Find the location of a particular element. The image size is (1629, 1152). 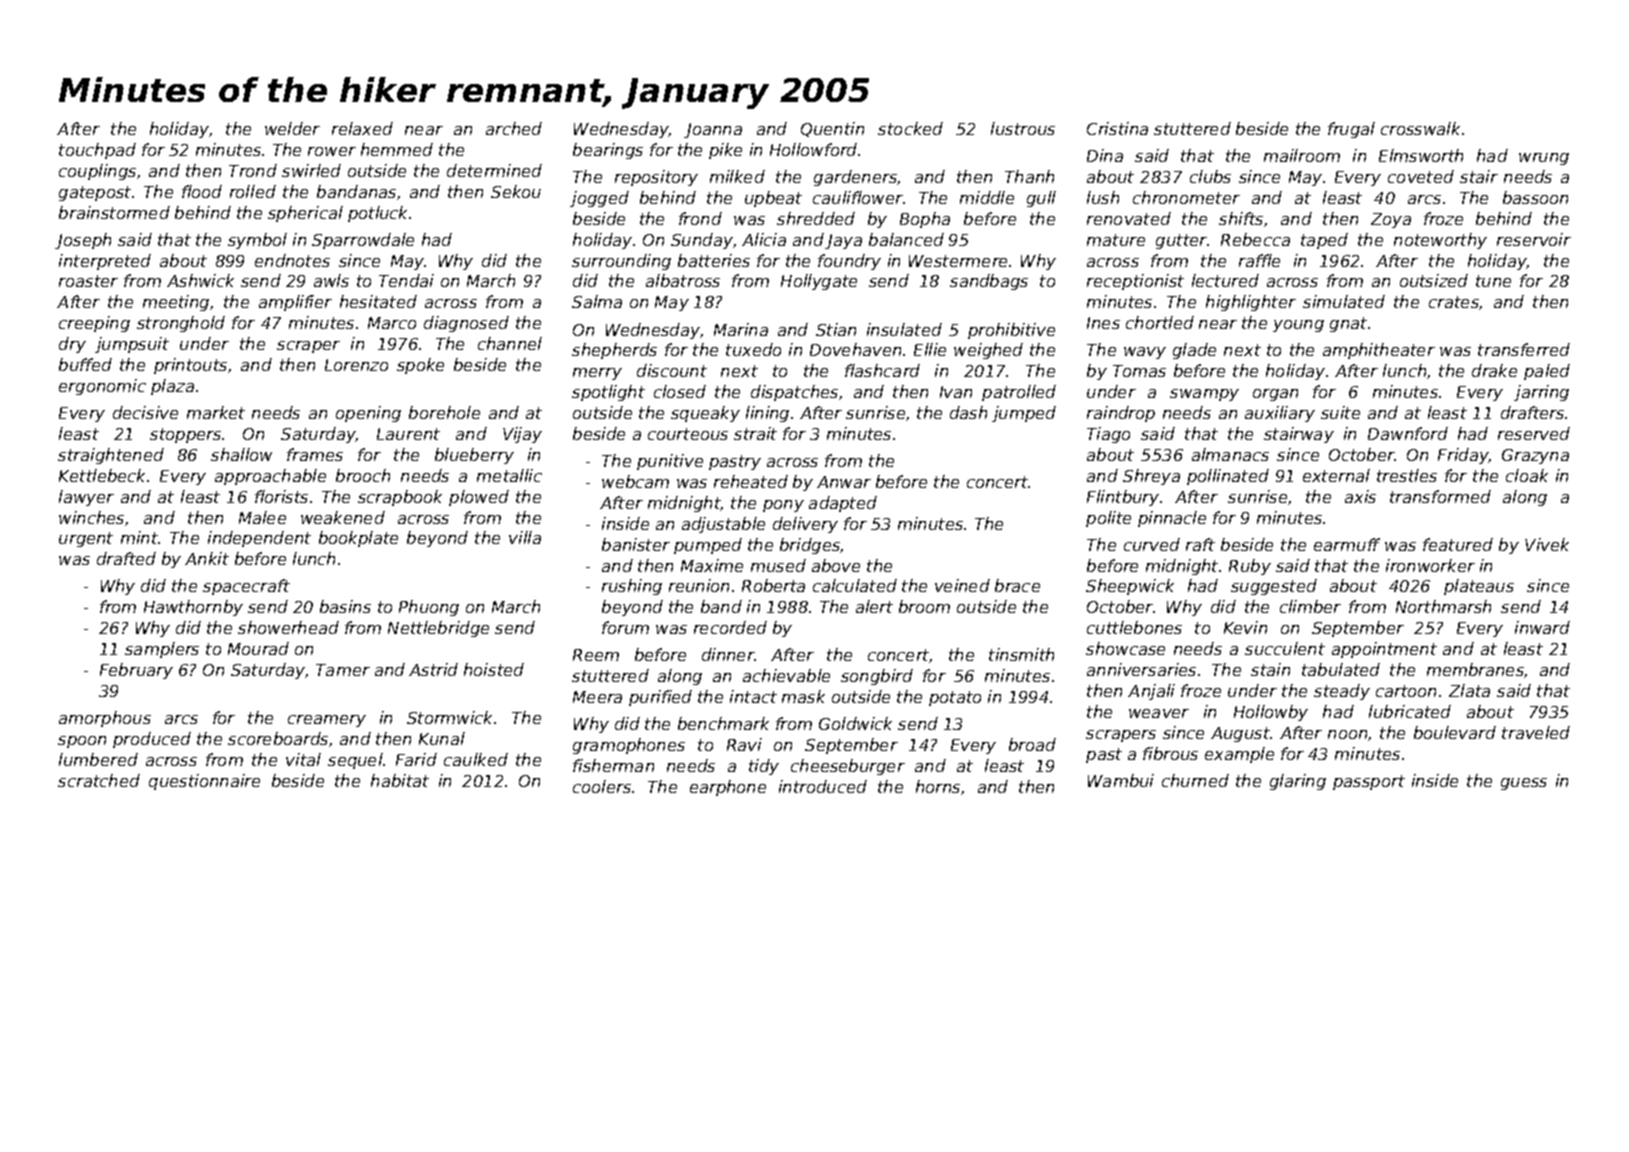

amplifier is located at coordinates (295, 303).
